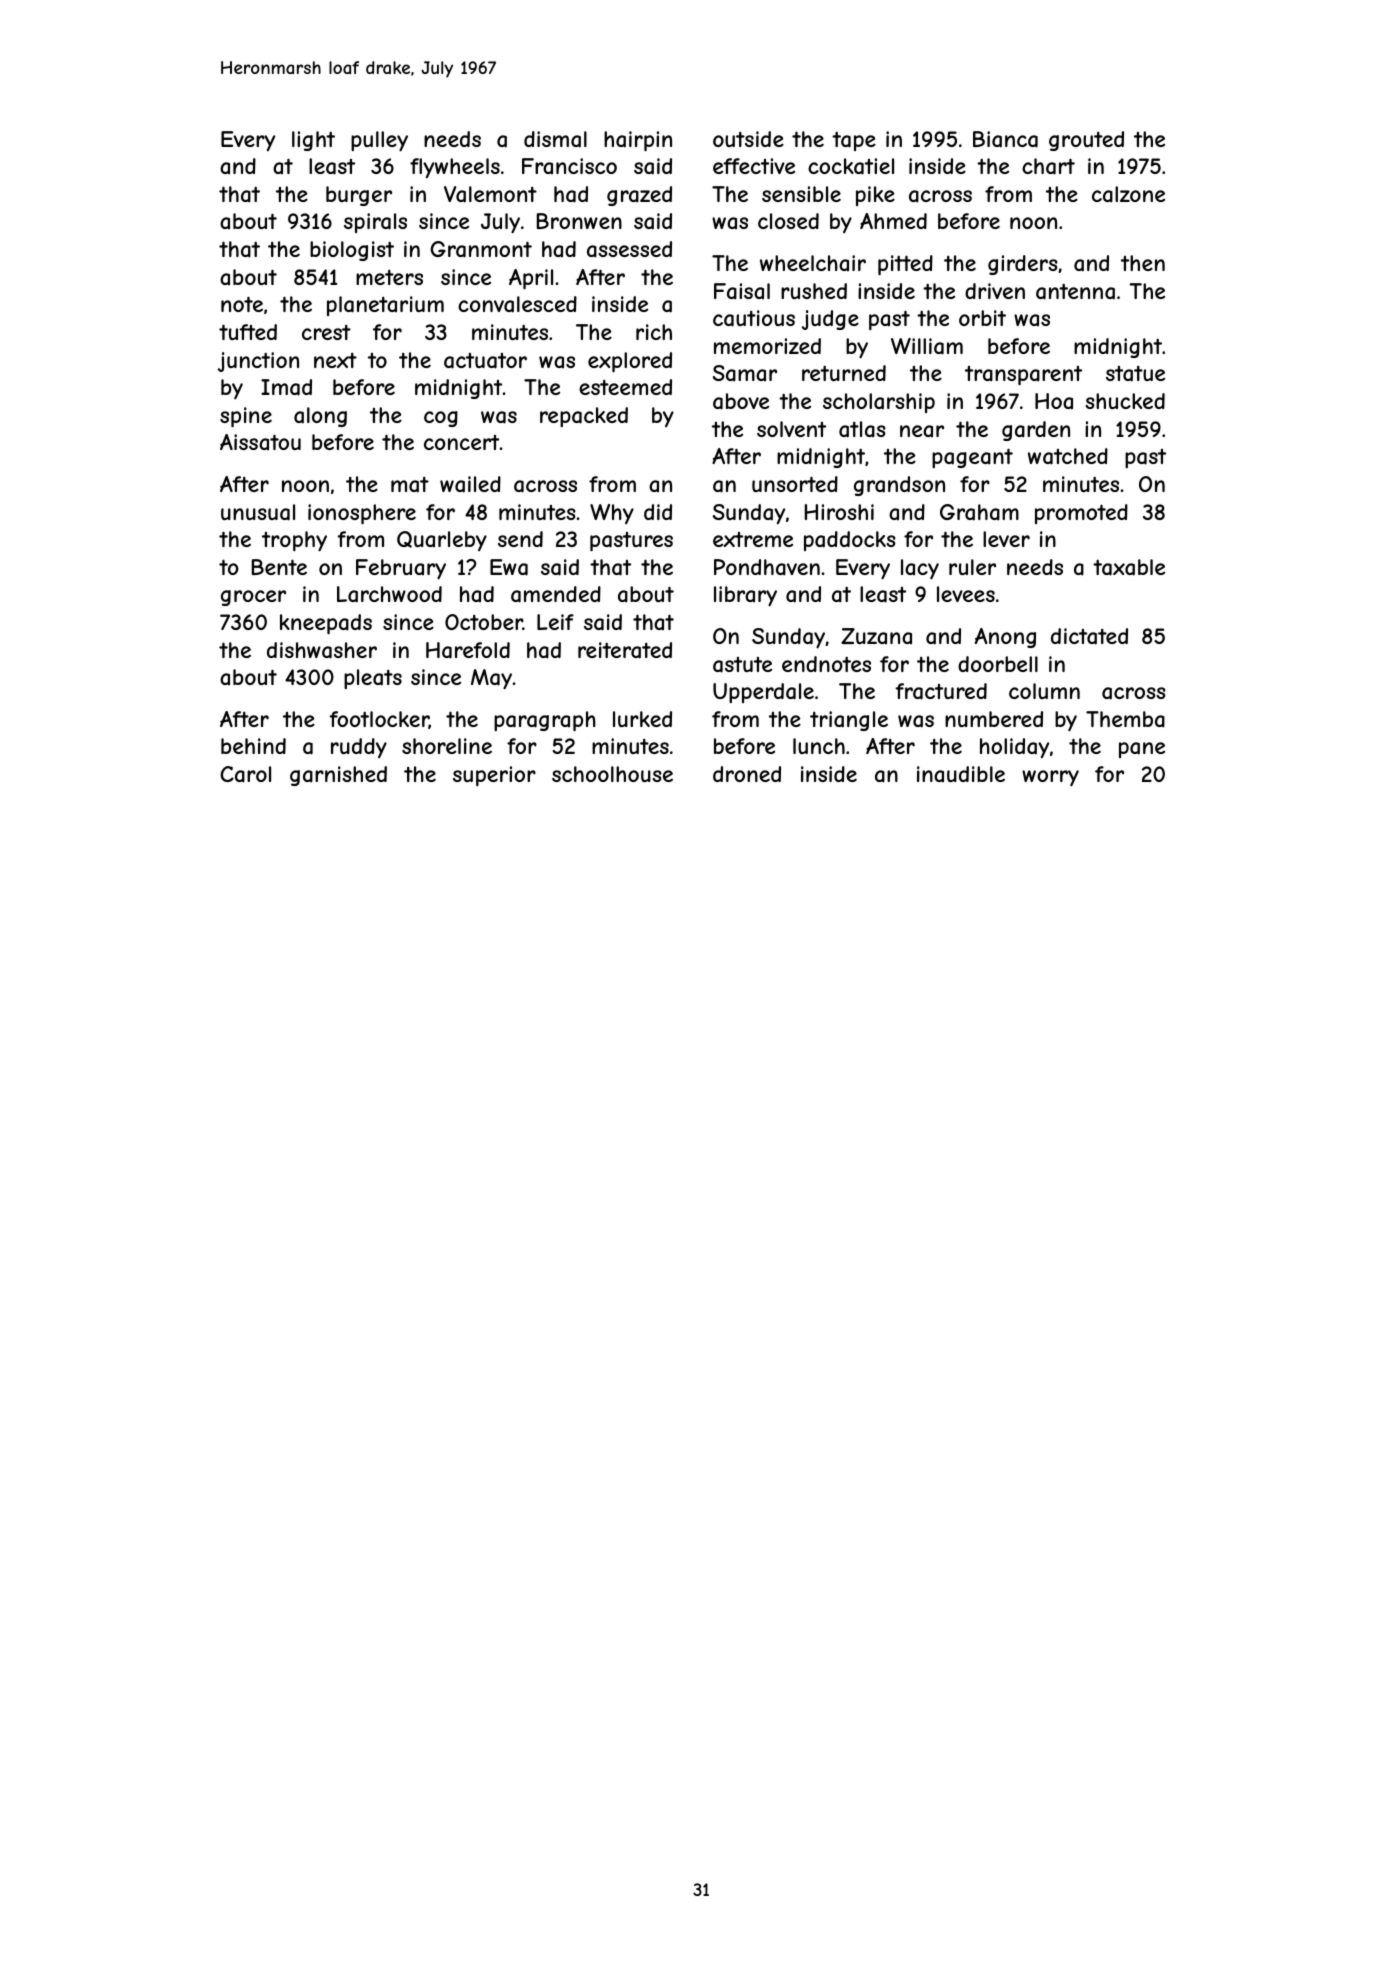  I want to click on promoted, so click(1081, 514).
